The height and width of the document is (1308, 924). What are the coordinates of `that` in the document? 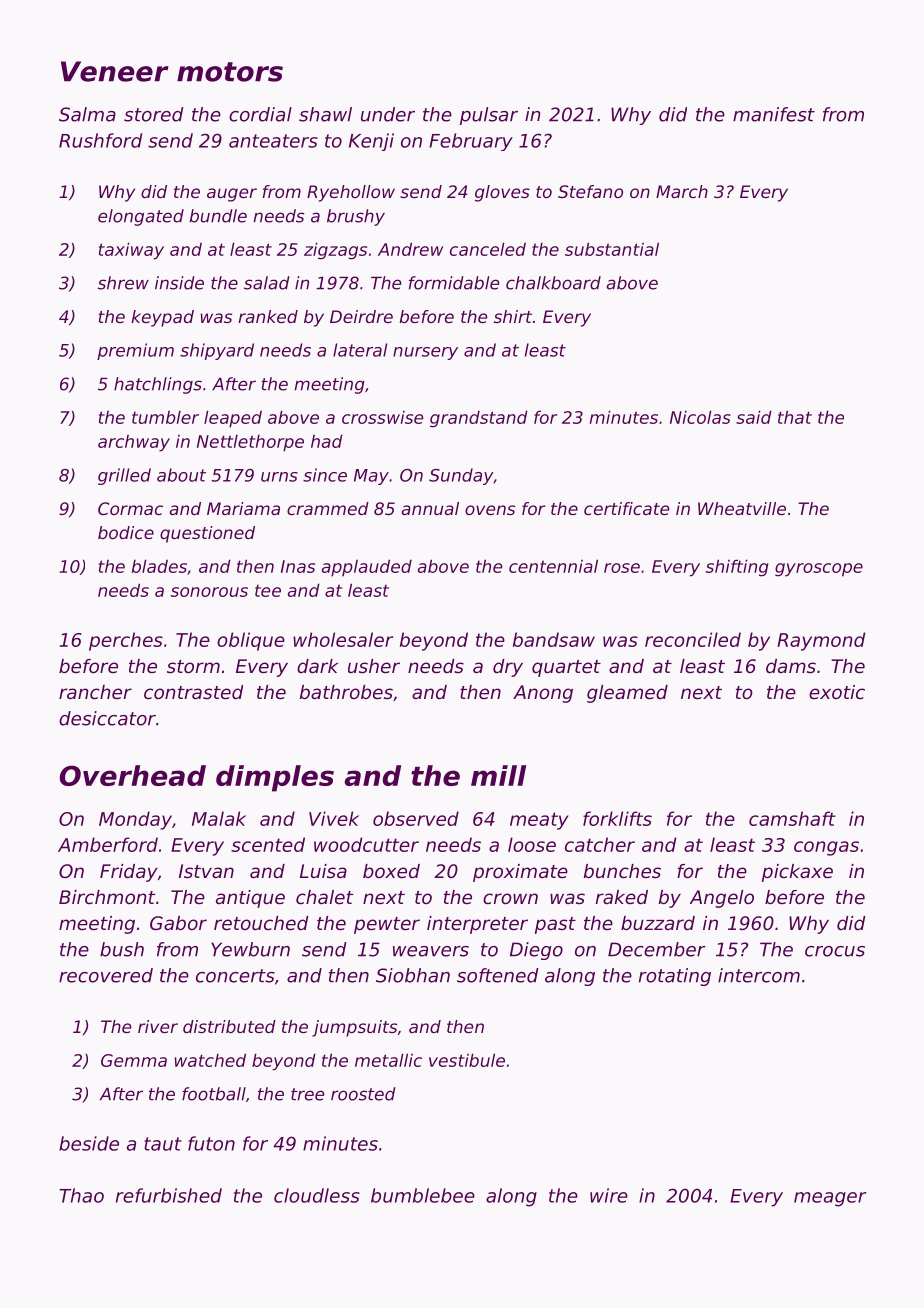 It's located at (795, 417).
